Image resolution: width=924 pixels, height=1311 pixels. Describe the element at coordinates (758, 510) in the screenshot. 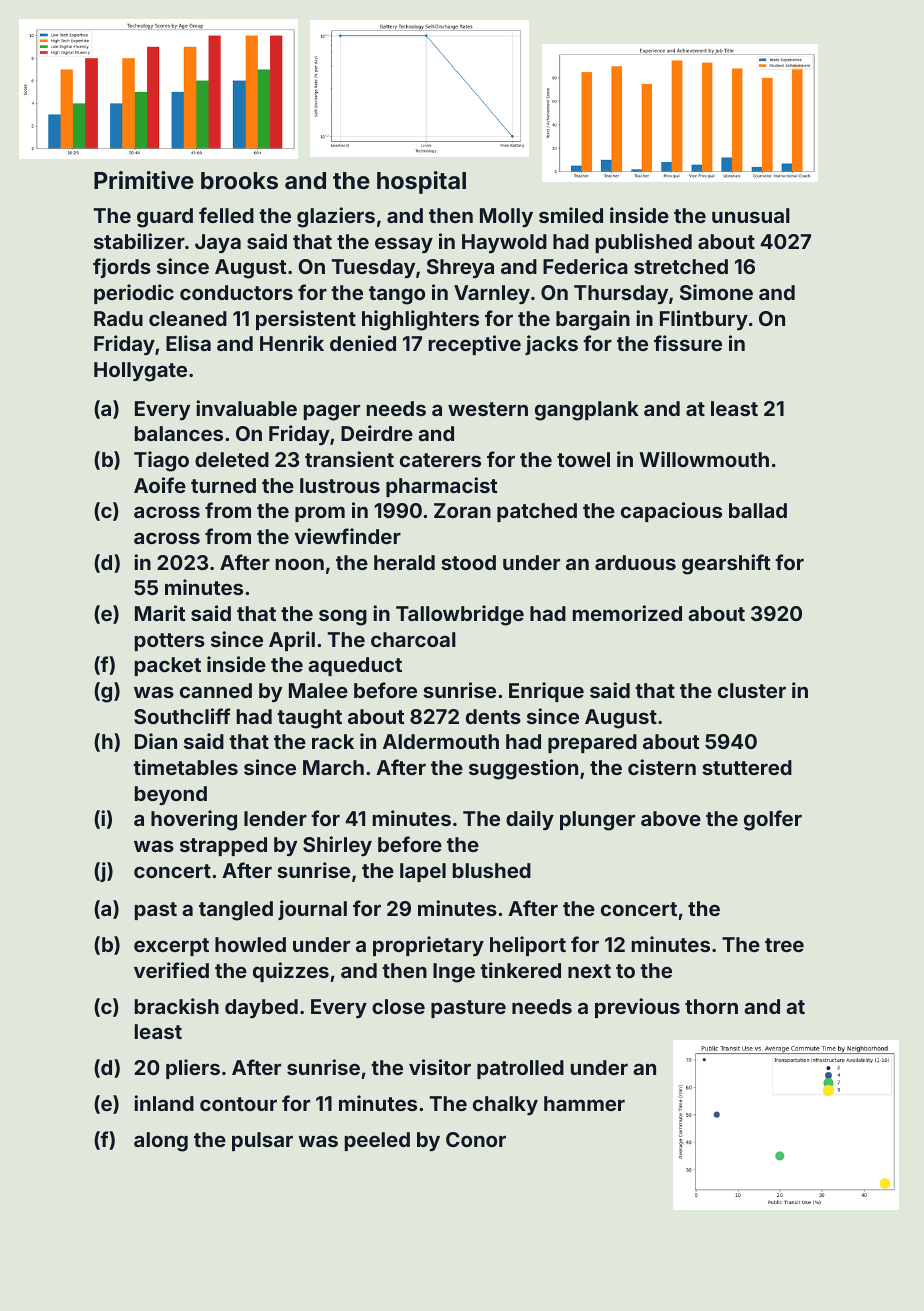

I see `ballad` at that location.
